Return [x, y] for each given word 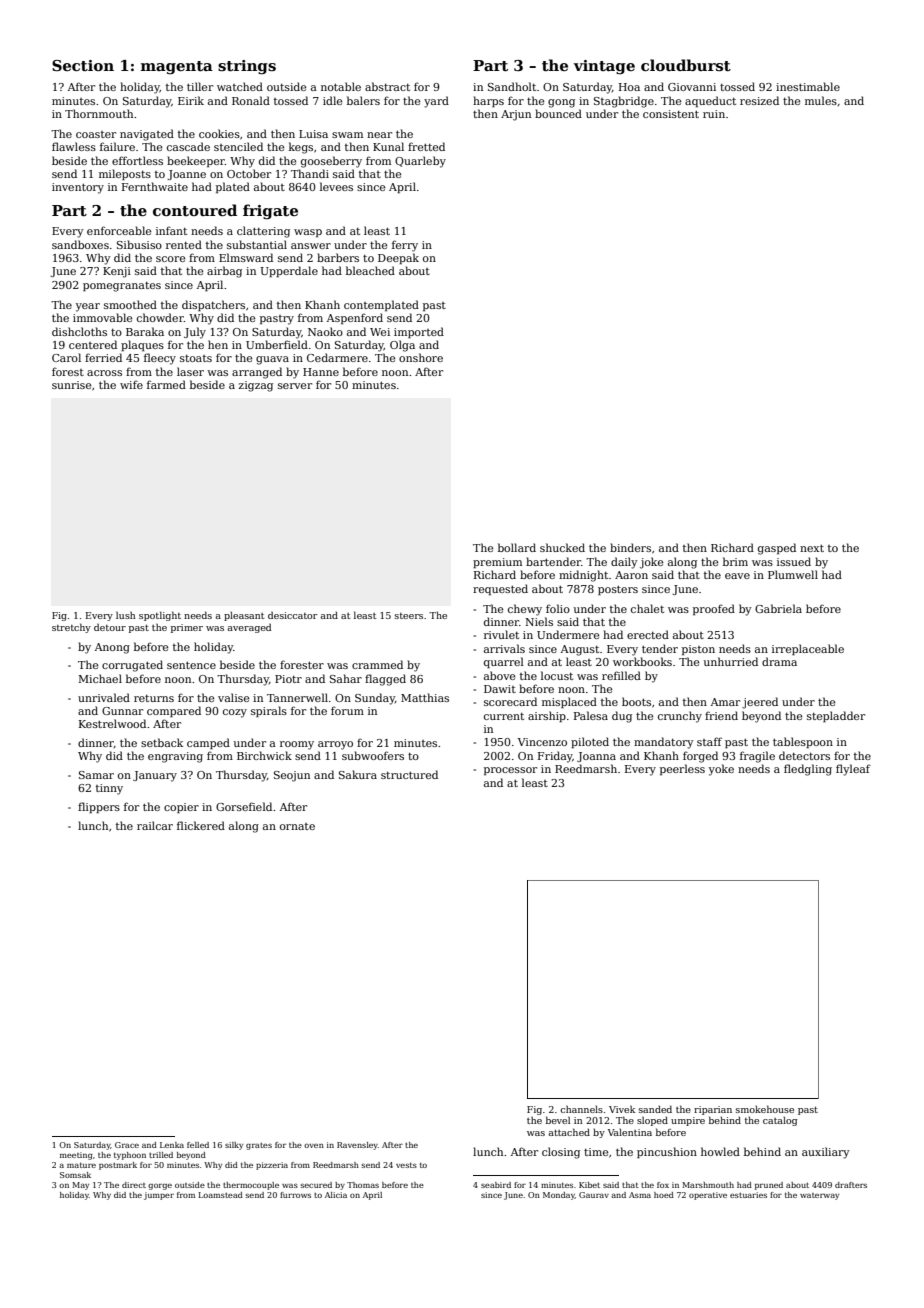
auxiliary [826, 1153]
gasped [777, 549]
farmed [166, 384]
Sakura [358, 774]
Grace [127, 1145]
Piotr [288, 679]
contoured [195, 210]
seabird [496, 1185]
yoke [721, 770]
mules [821, 100]
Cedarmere [337, 357]
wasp [308, 233]
